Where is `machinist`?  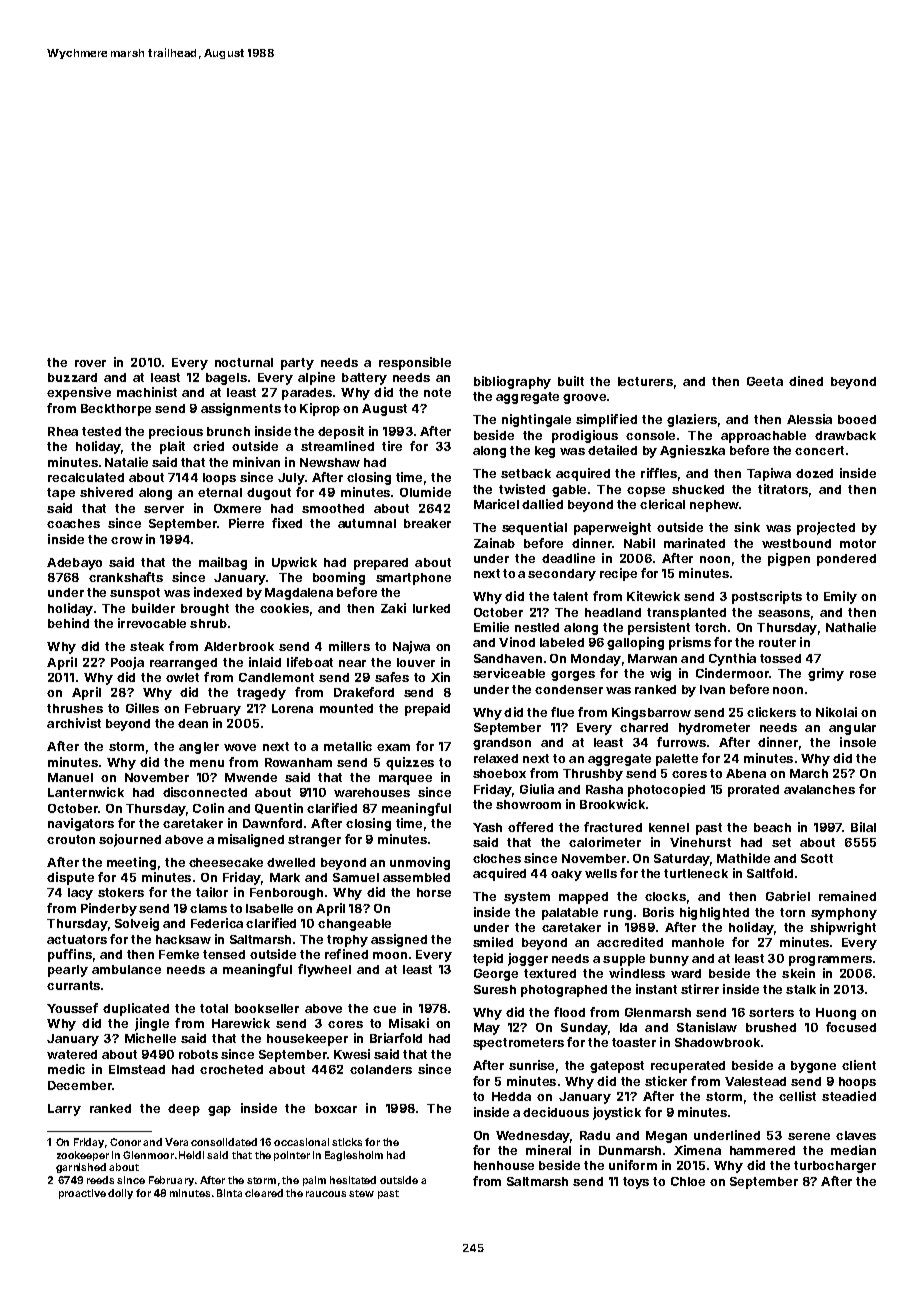
machinist is located at coordinates (147, 392).
